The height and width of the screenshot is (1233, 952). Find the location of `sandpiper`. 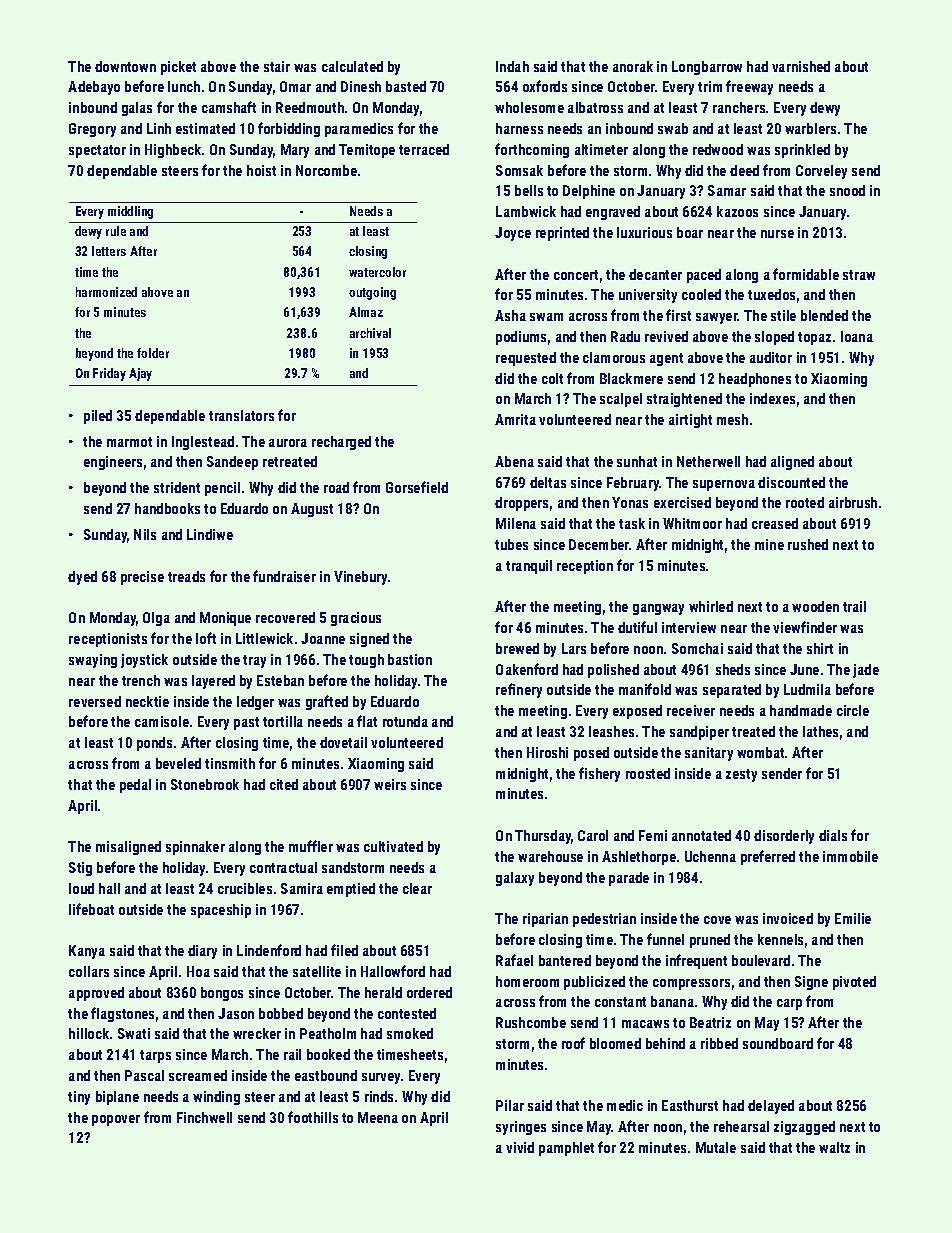

sandpiper is located at coordinates (699, 733).
